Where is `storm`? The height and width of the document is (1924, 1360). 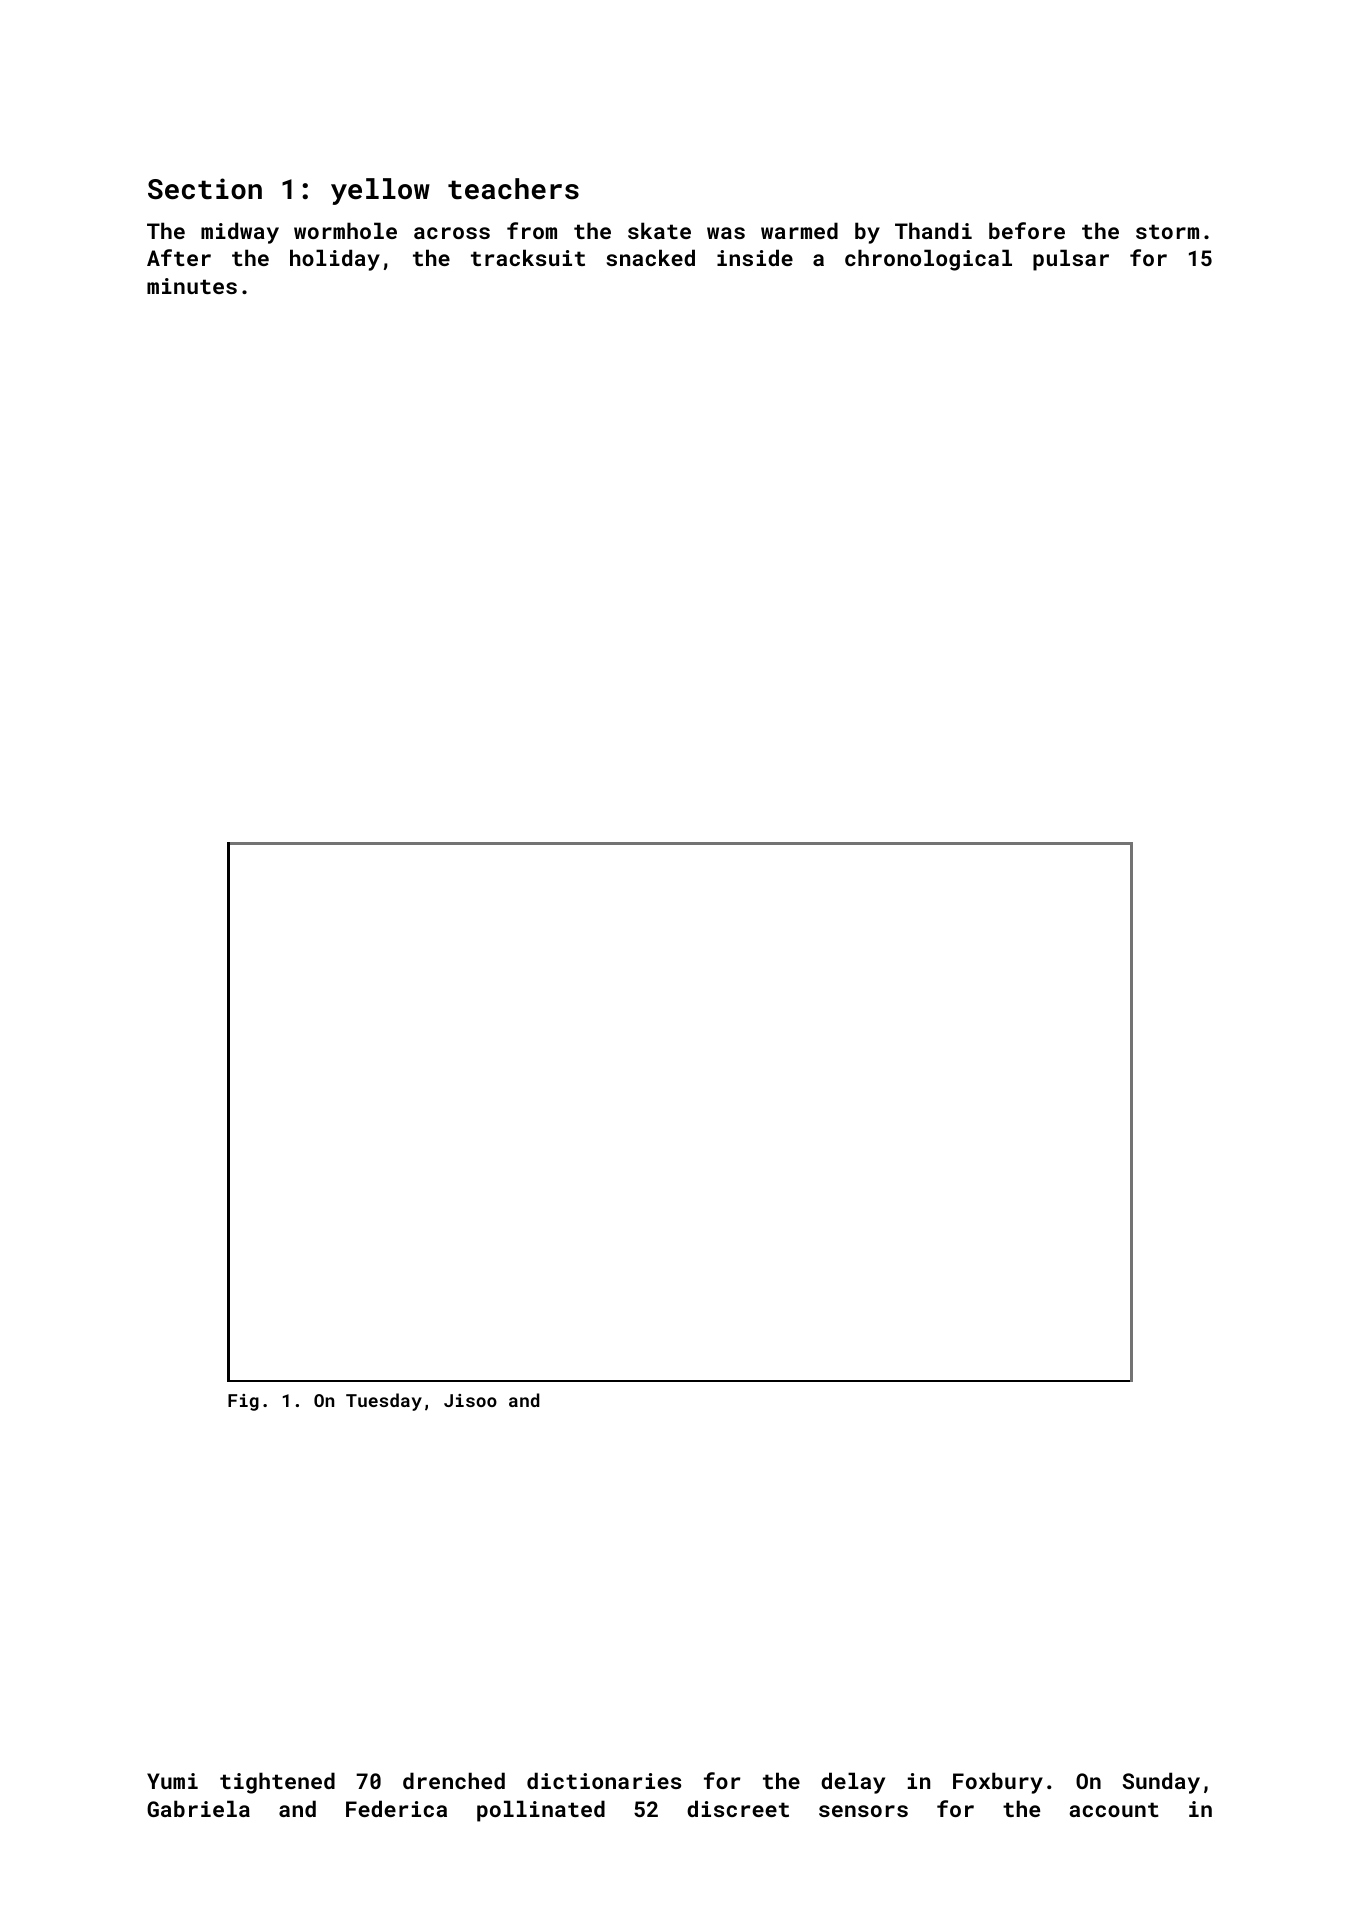 storm is located at coordinates (1167, 231).
